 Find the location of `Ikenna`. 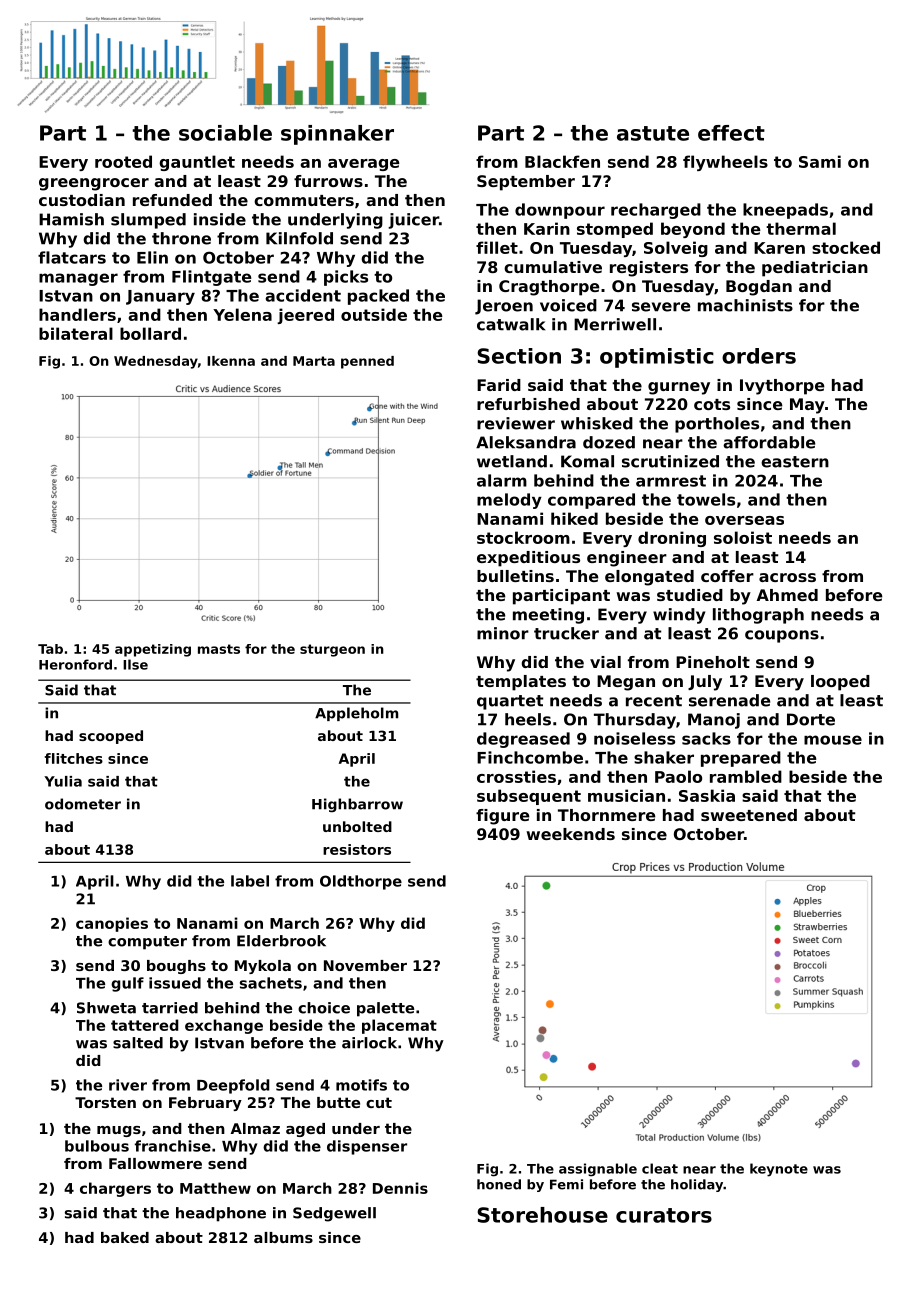

Ikenna is located at coordinates (231, 361).
